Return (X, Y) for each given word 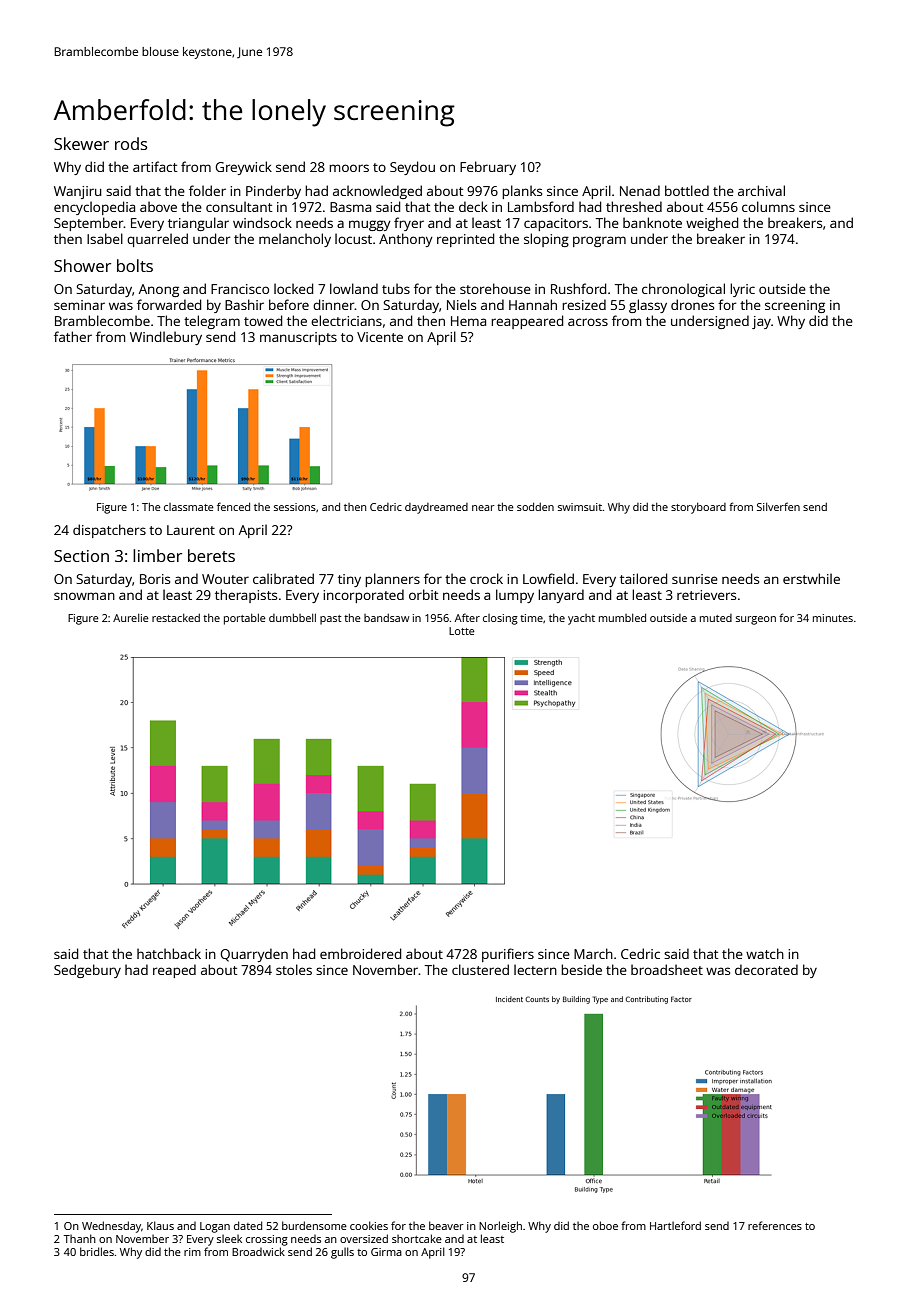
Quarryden (254, 955)
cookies (369, 1225)
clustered (480, 969)
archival (761, 190)
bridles (97, 1251)
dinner (334, 304)
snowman (84, 596)
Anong (159, 290)
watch (765, 953)
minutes (833, 618)
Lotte (462, 631)
